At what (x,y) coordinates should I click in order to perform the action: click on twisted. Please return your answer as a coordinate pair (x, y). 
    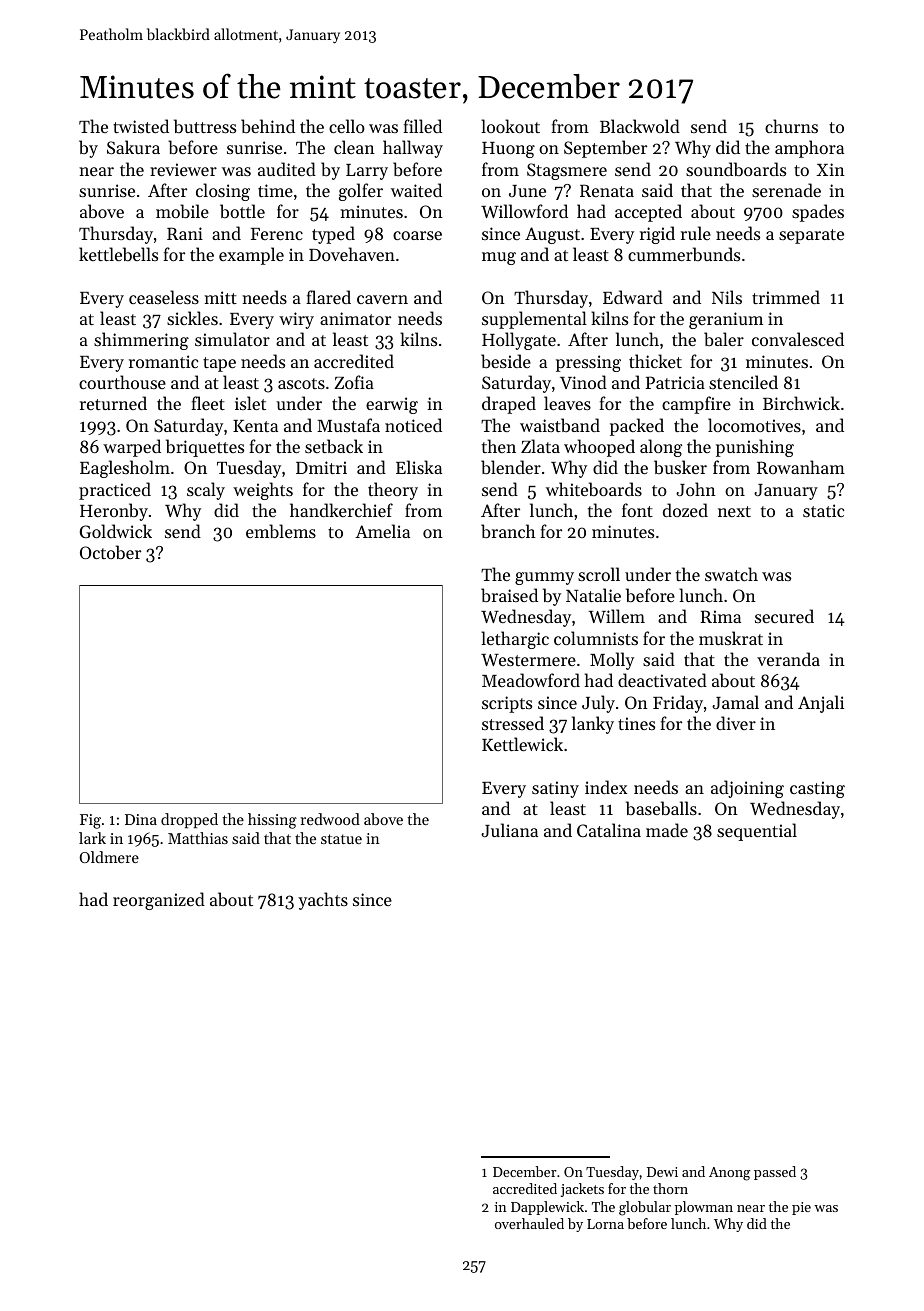
    Looking at the image, I should click on (141, 126).
